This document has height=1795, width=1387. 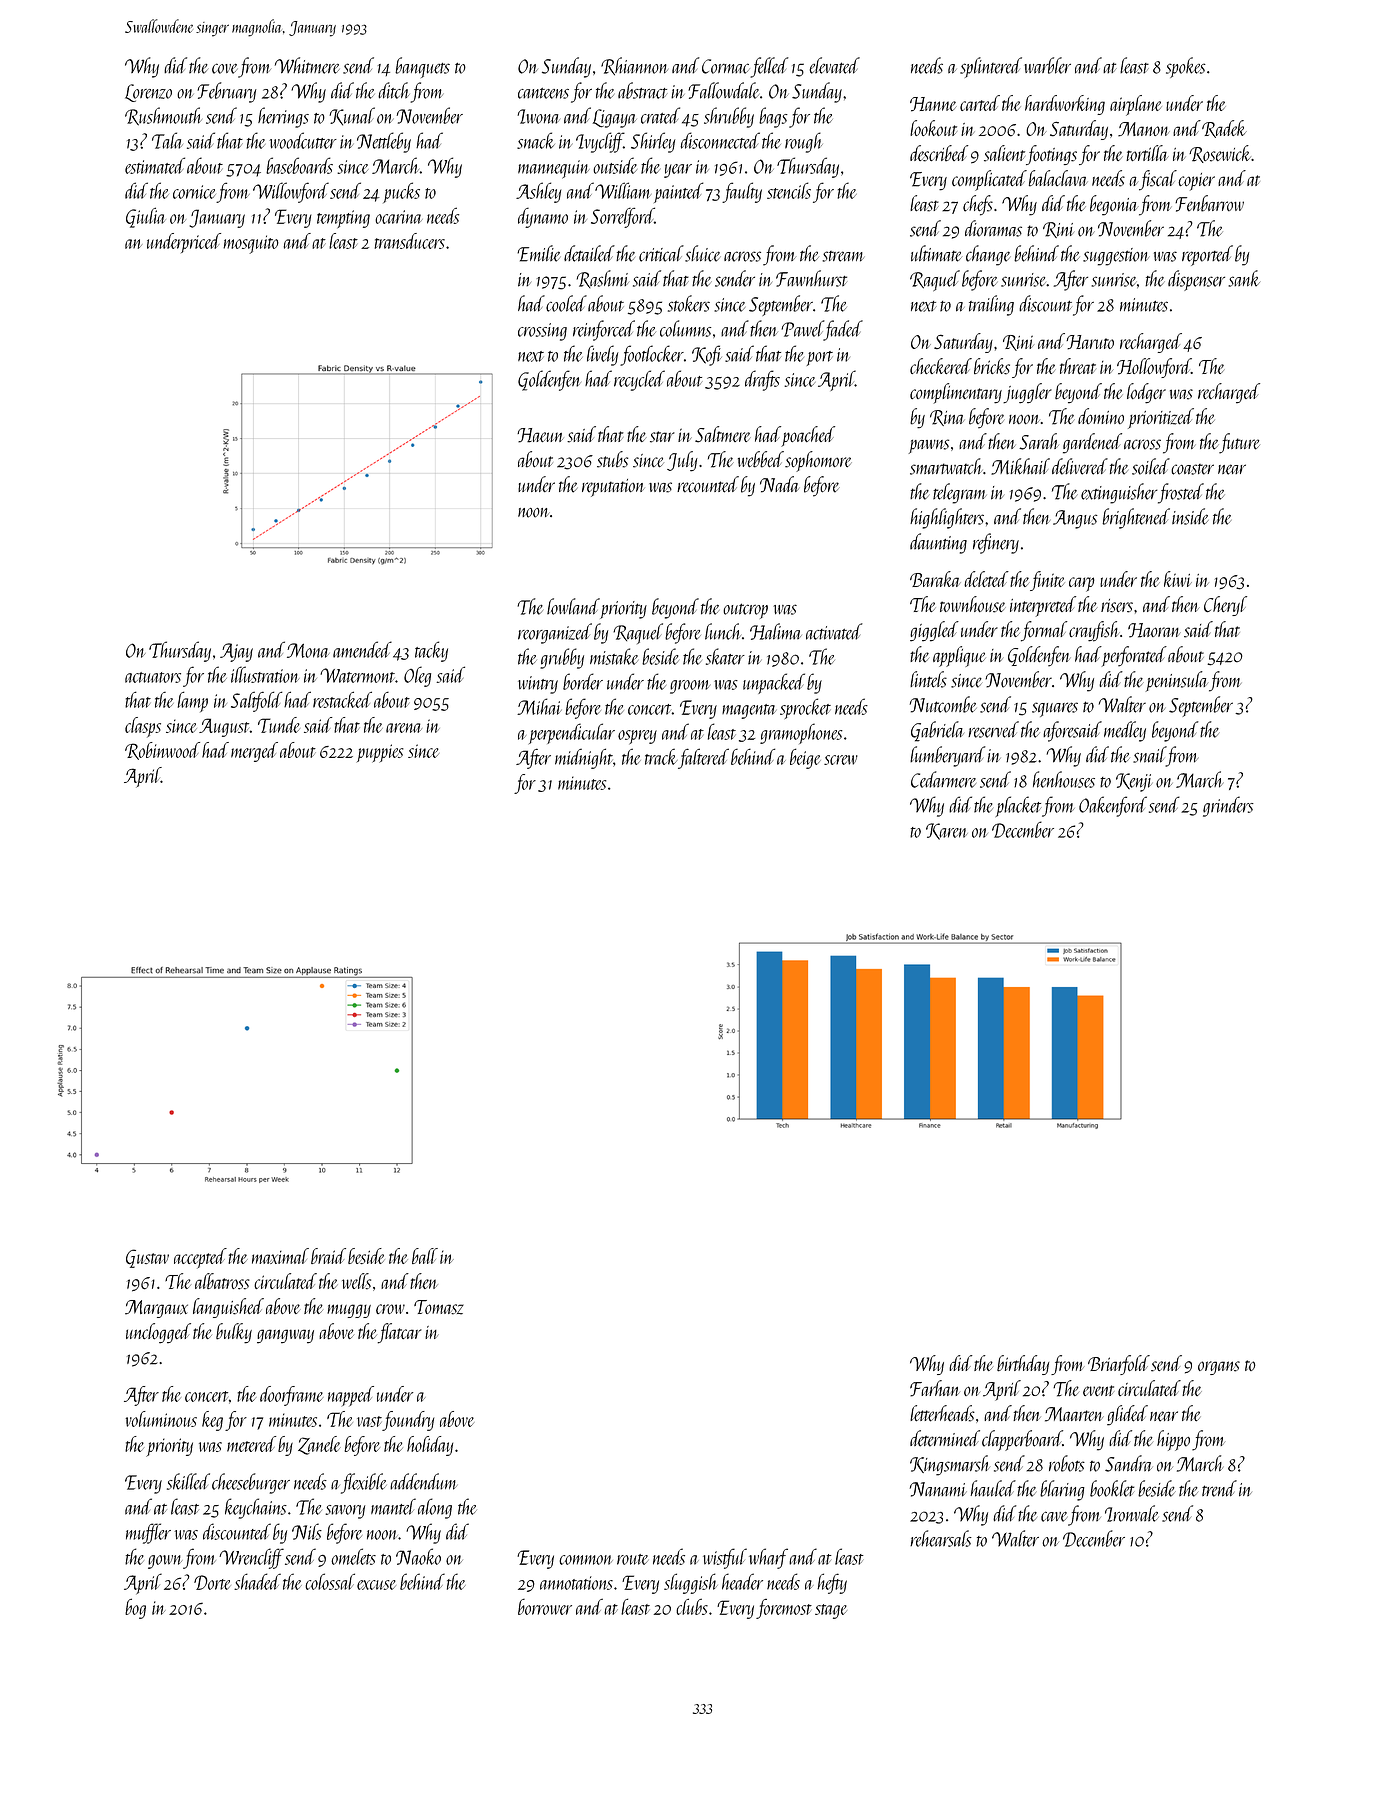 I want to click on Lorenzo, so click(x=148, y=93).
